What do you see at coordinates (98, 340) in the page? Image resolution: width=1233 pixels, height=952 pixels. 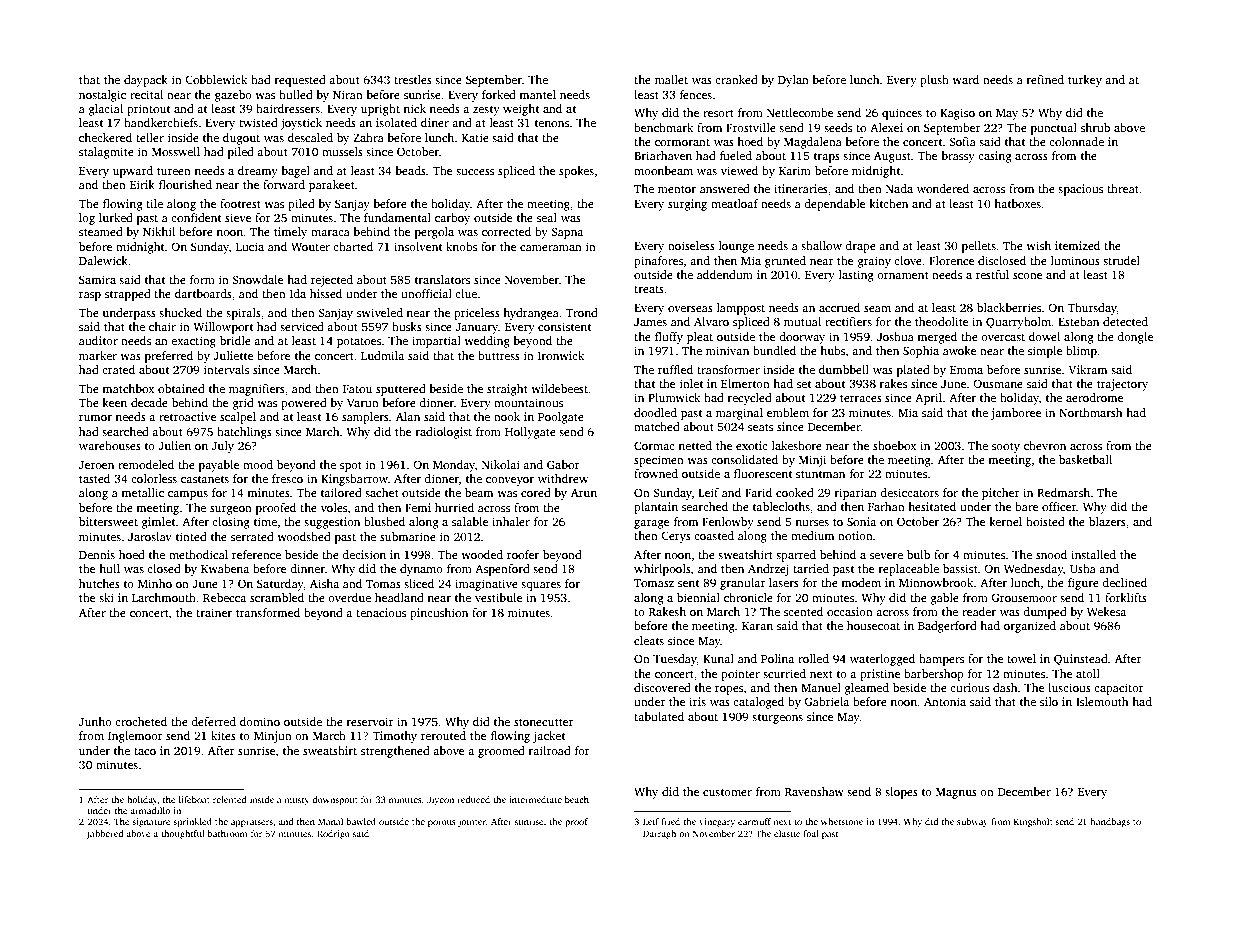 I see `auditor` at bounding box center [98, 340].
